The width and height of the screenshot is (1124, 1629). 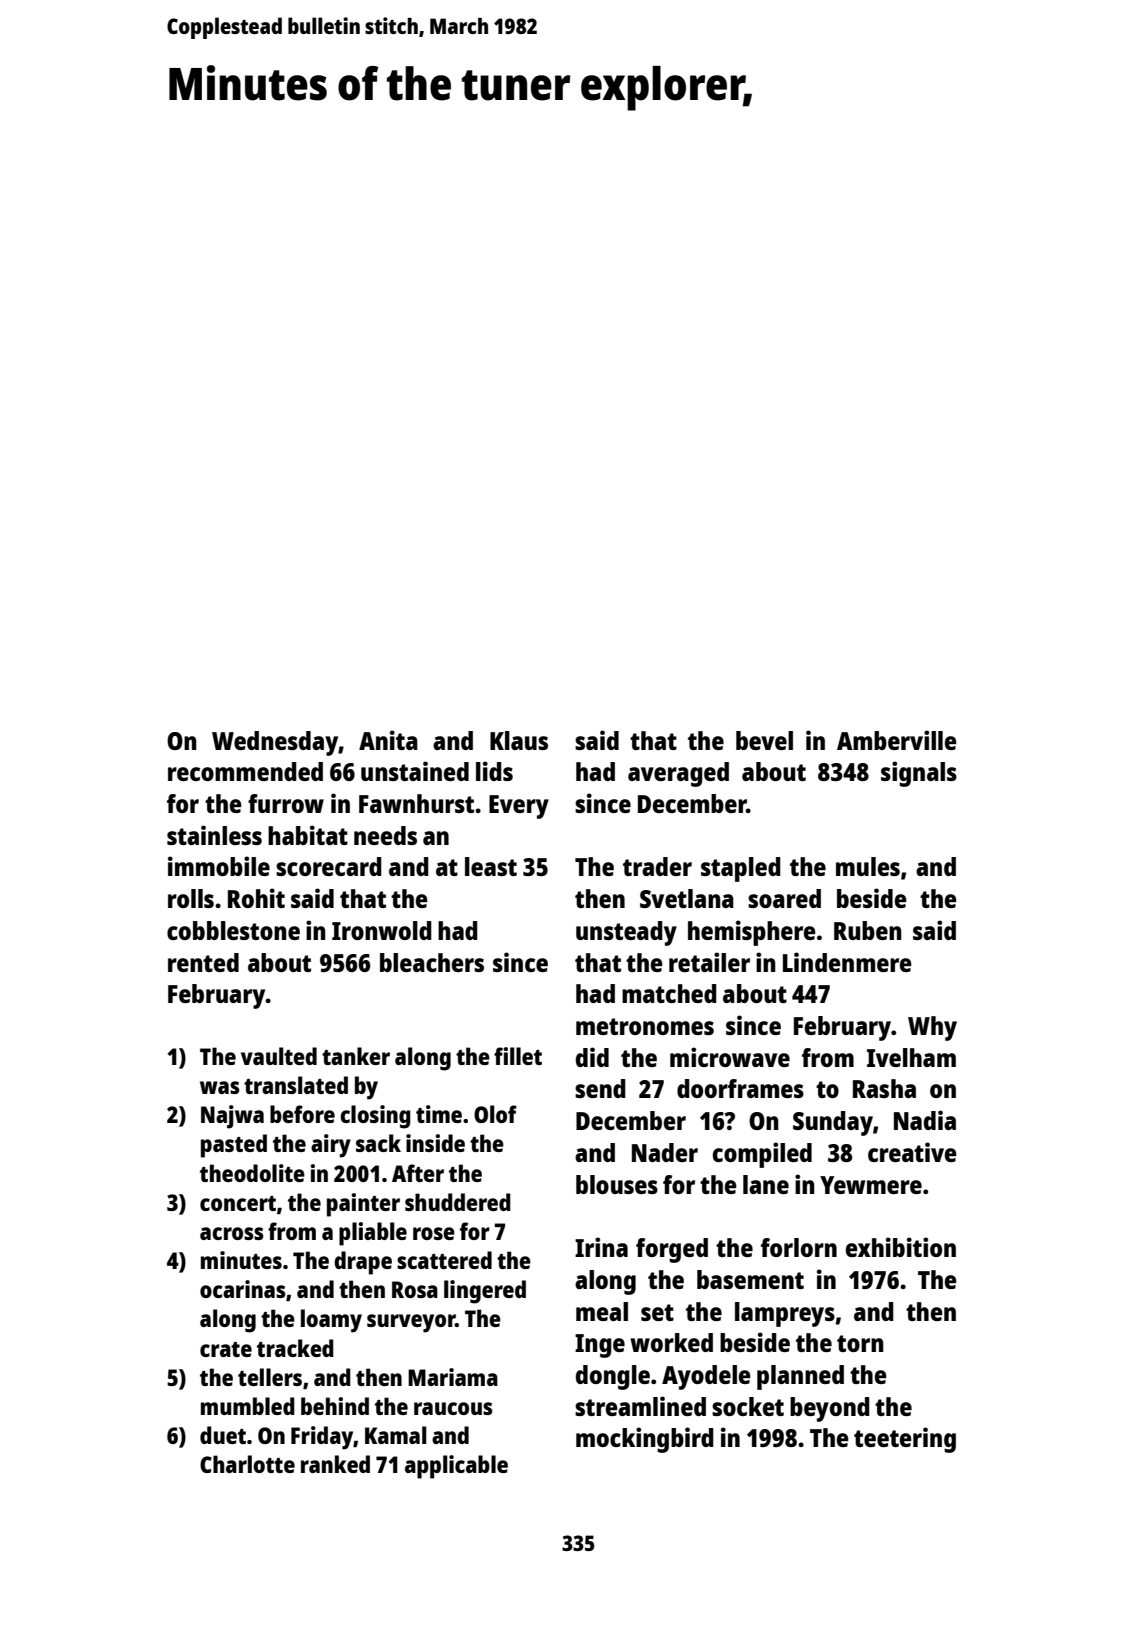 What do you see at coordinates (329, 866) in the screenshot?
I see `scorecard` at bounding box center [329, 866].
